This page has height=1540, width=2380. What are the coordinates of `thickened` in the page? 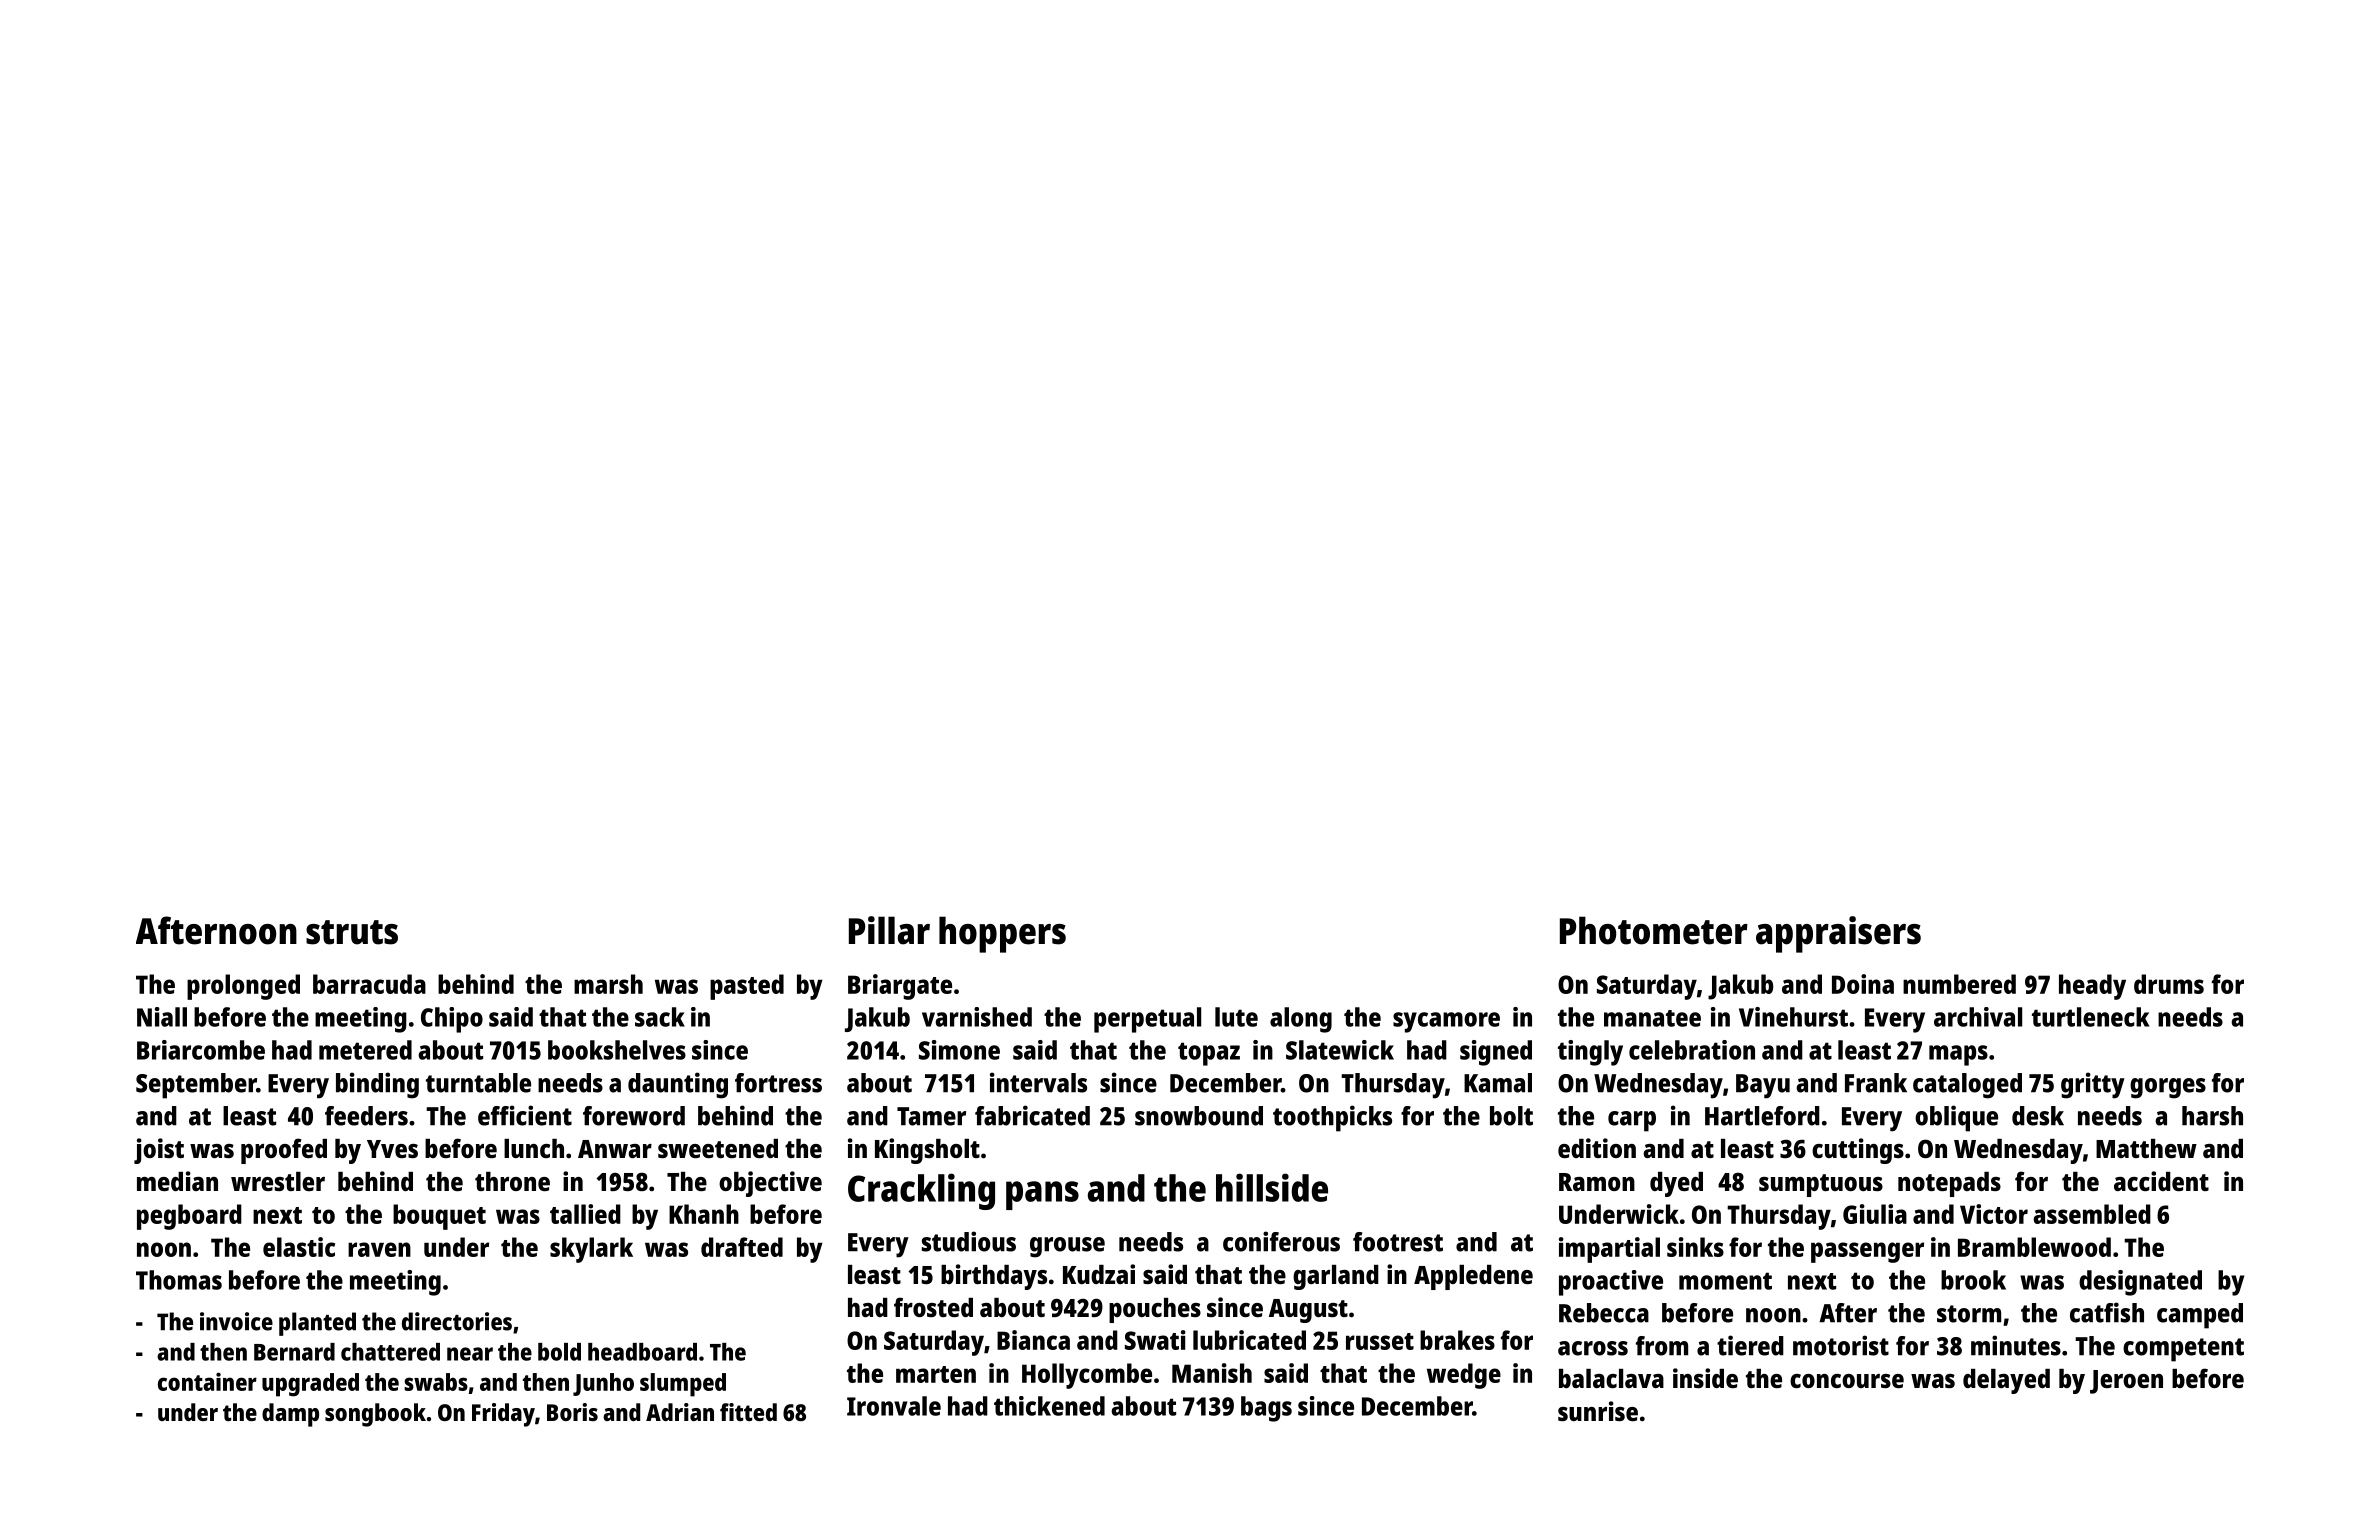 It's located at (1049, 1406).
